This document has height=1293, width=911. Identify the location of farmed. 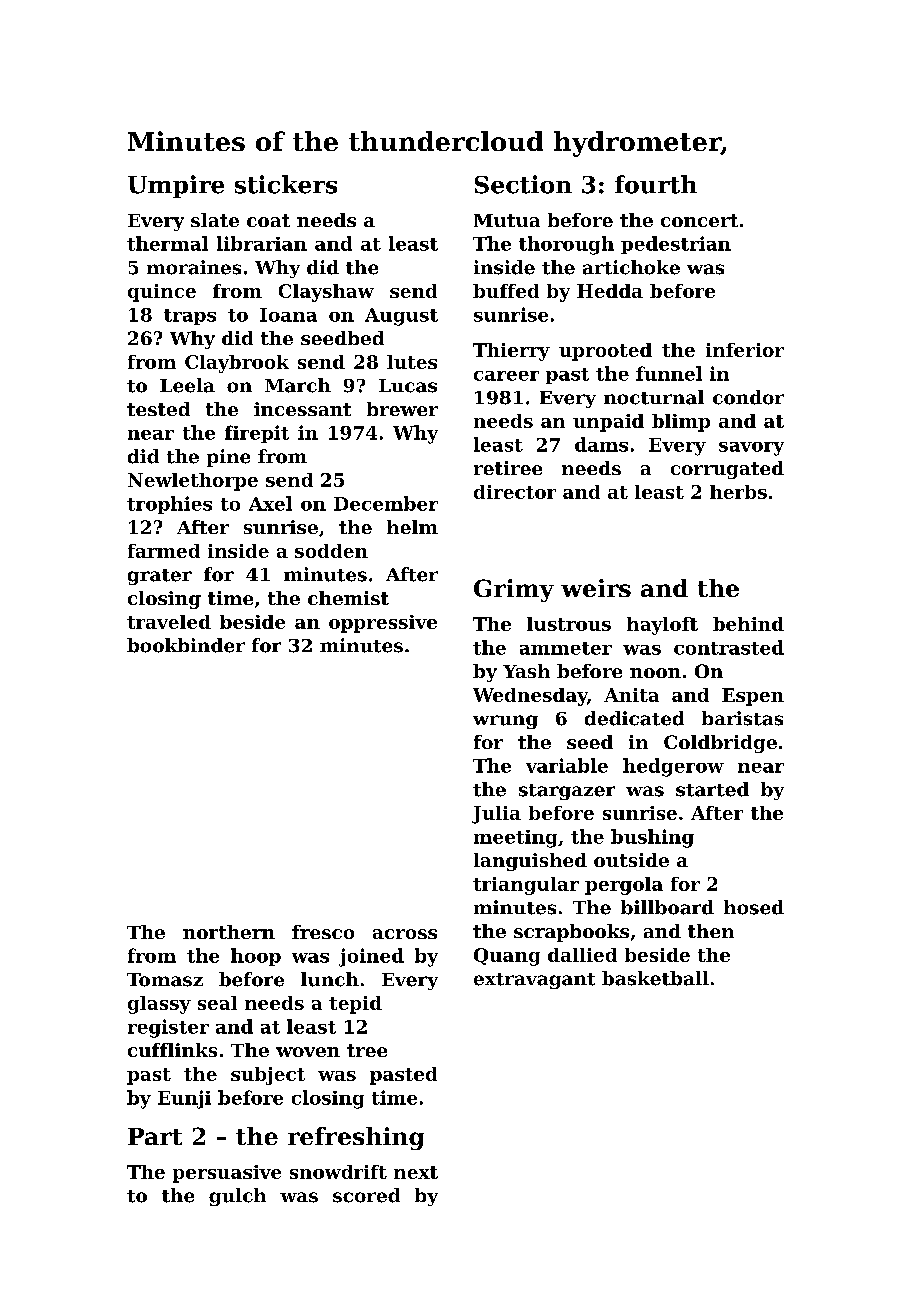
(164, 551).
